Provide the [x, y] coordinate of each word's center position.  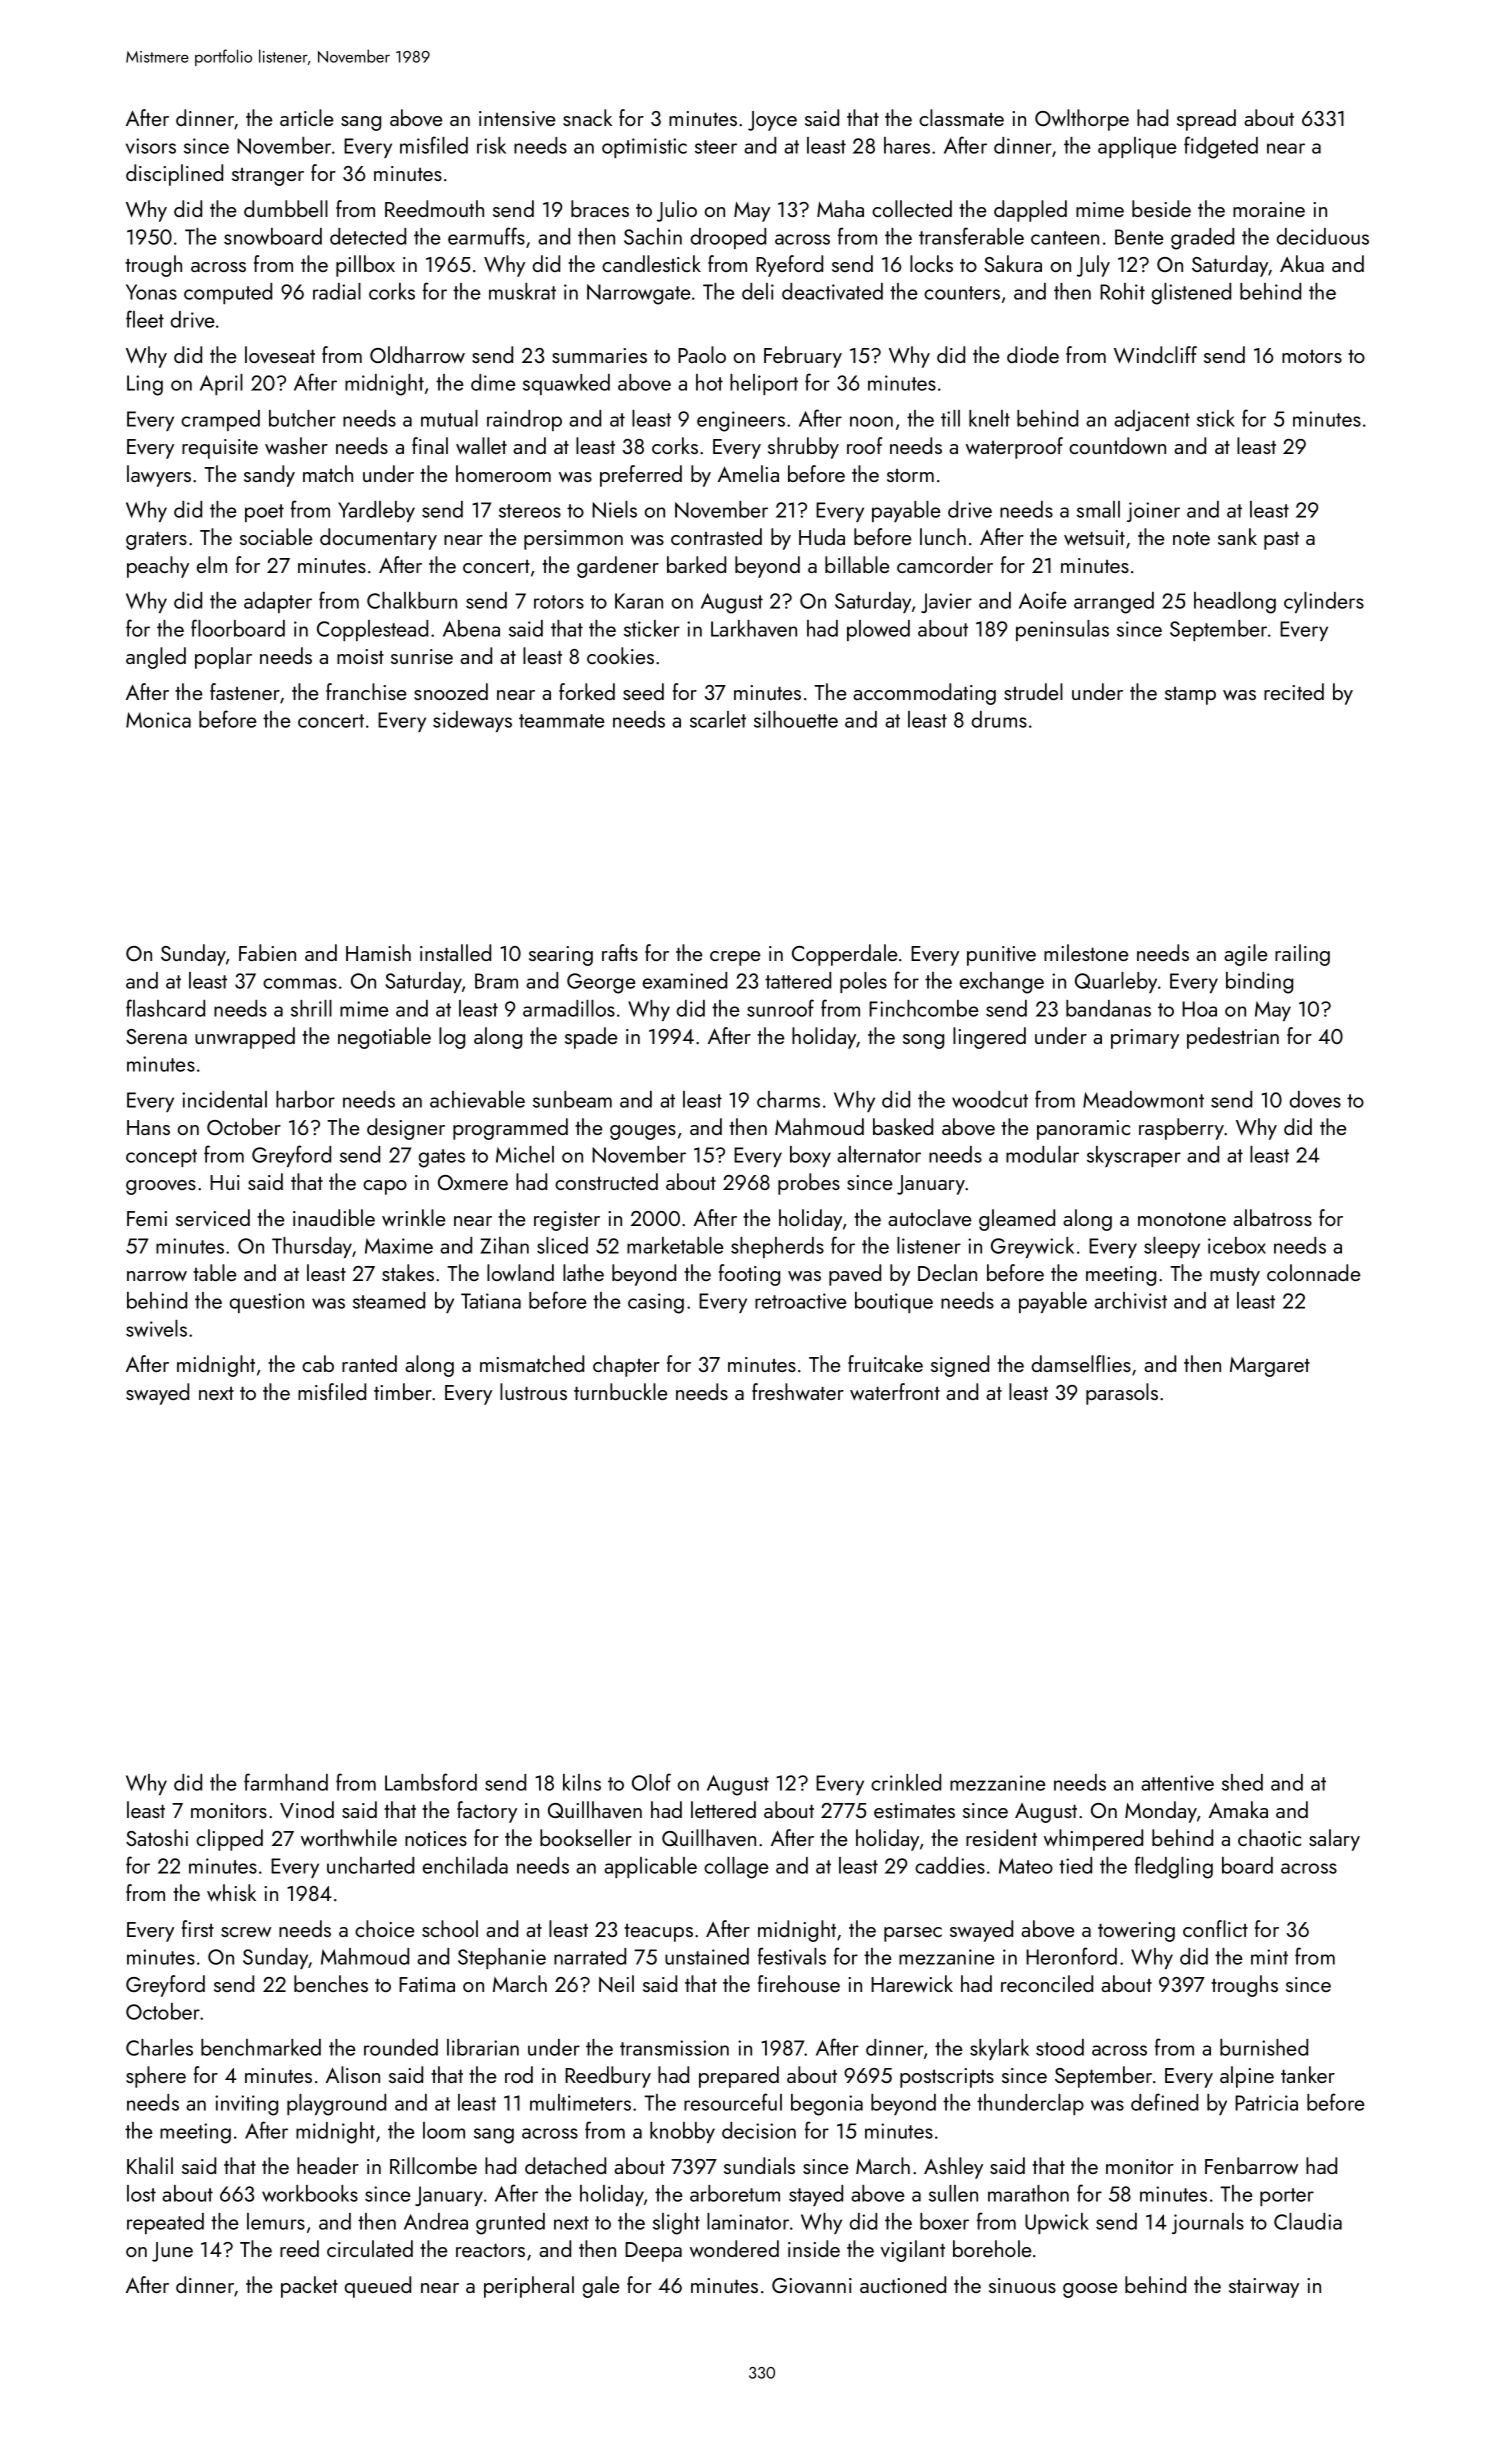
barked [696, 564]
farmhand [286, 1782]
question [267, 1303]
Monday [1161, 1812]
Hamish [378, 952]
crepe [735, 958]
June [172, 2252]
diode [1033, 354]
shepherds [777, 1247]
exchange [1002, 983]
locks [931, 263]
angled [156, 658]
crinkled [906, 1782]
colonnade [1313, 1272]
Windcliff [1155, 354]
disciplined [174, 175]
